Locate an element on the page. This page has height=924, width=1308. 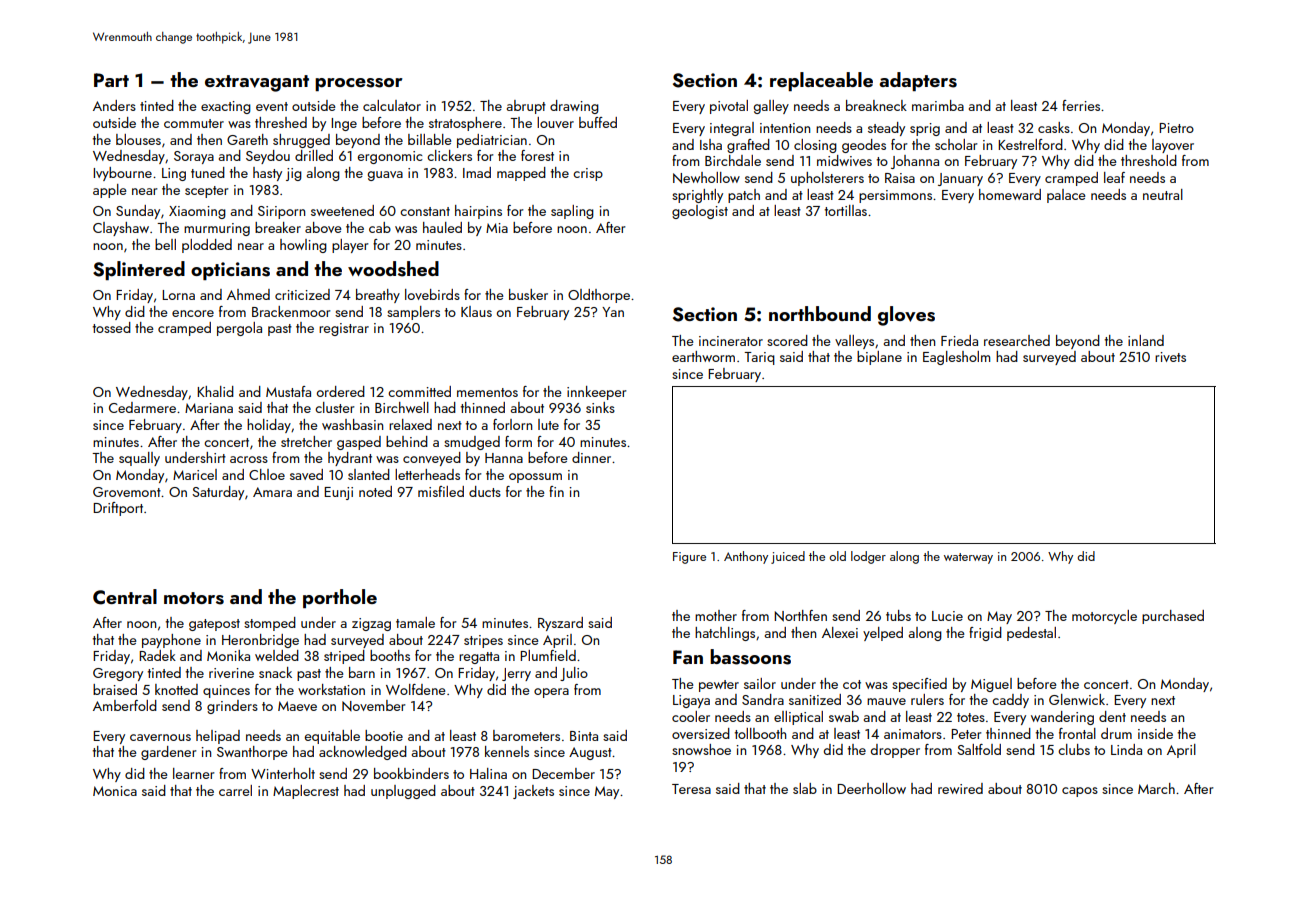
processor is located at coordinates (358, 84).
